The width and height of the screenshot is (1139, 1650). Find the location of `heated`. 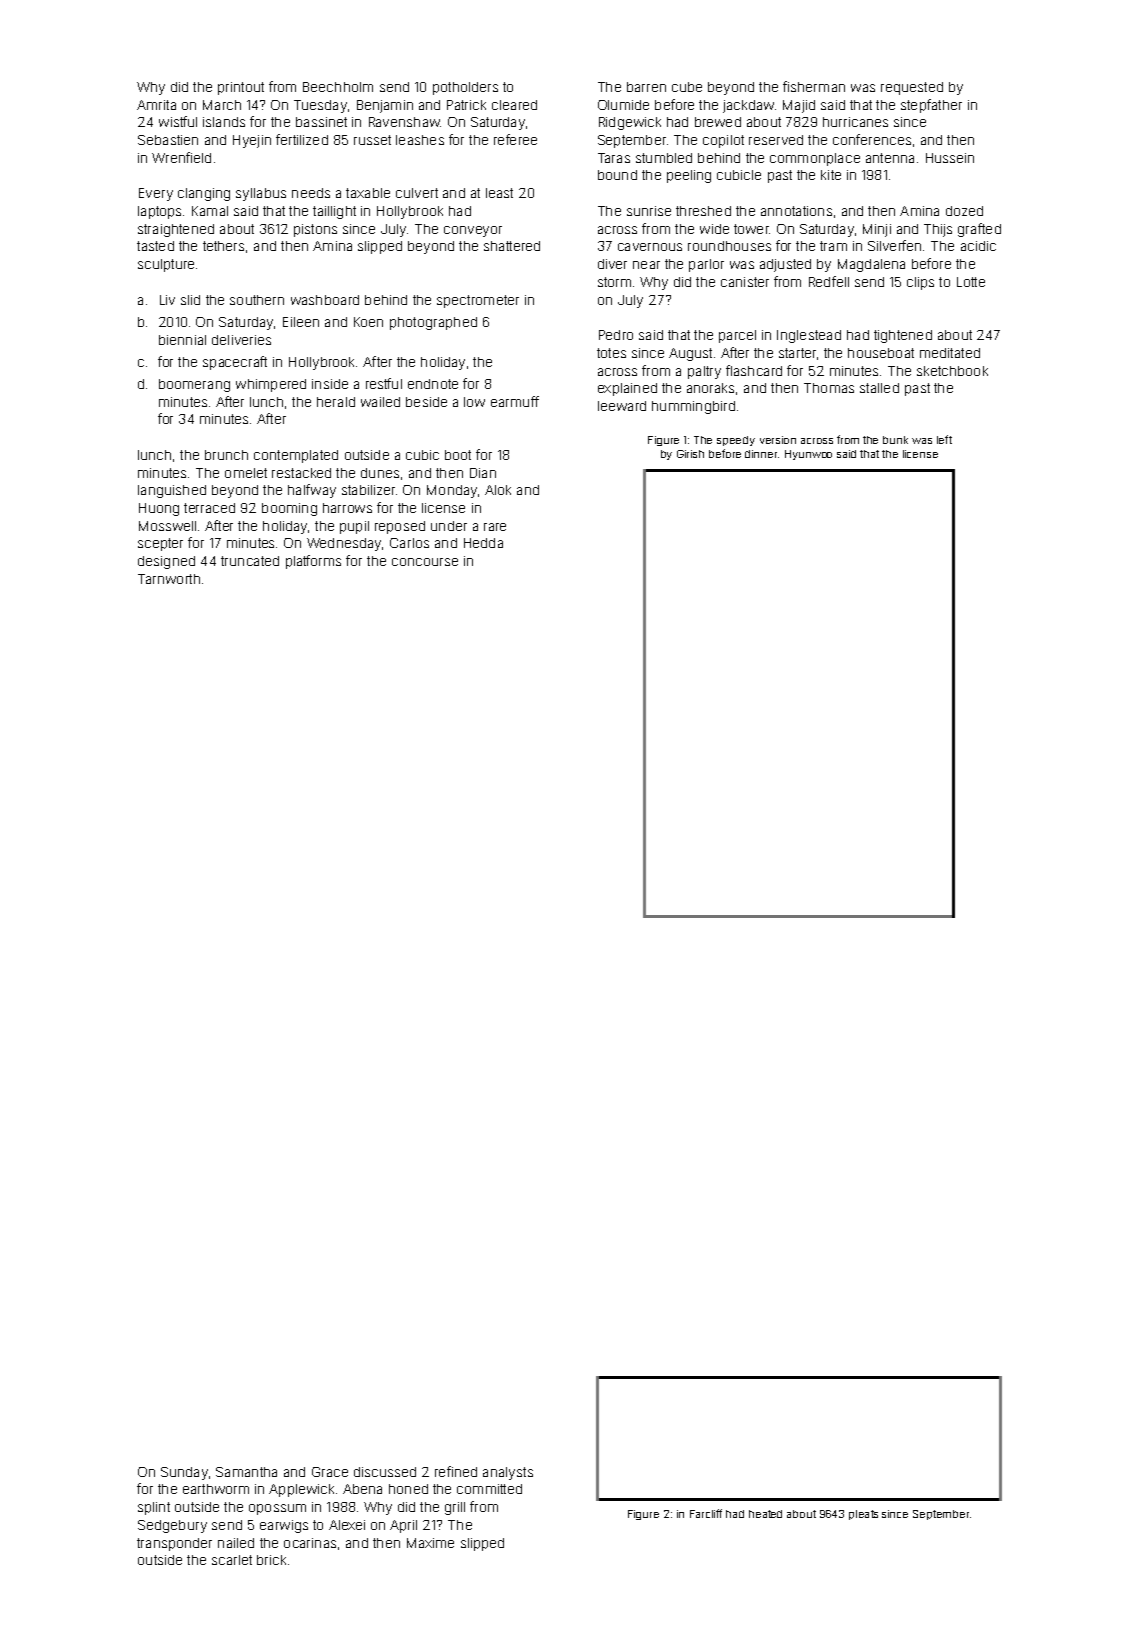

heated is located at coordinates (765, 1514).
